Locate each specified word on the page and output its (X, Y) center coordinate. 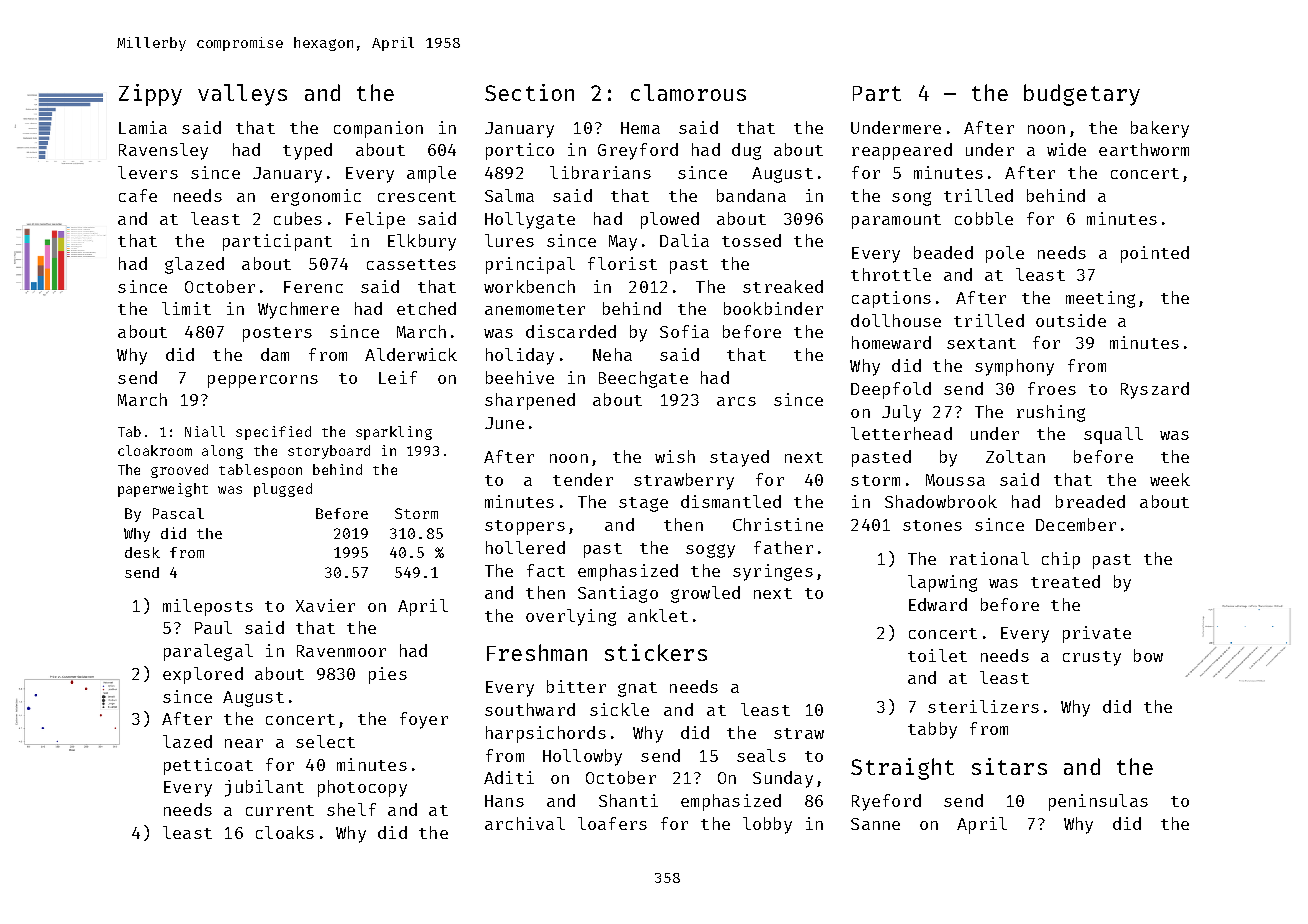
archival (525, 823)
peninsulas (1098, 802)
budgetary (1082, 95)
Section (529, 92)
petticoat (208, 766)
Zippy (150, 95)
